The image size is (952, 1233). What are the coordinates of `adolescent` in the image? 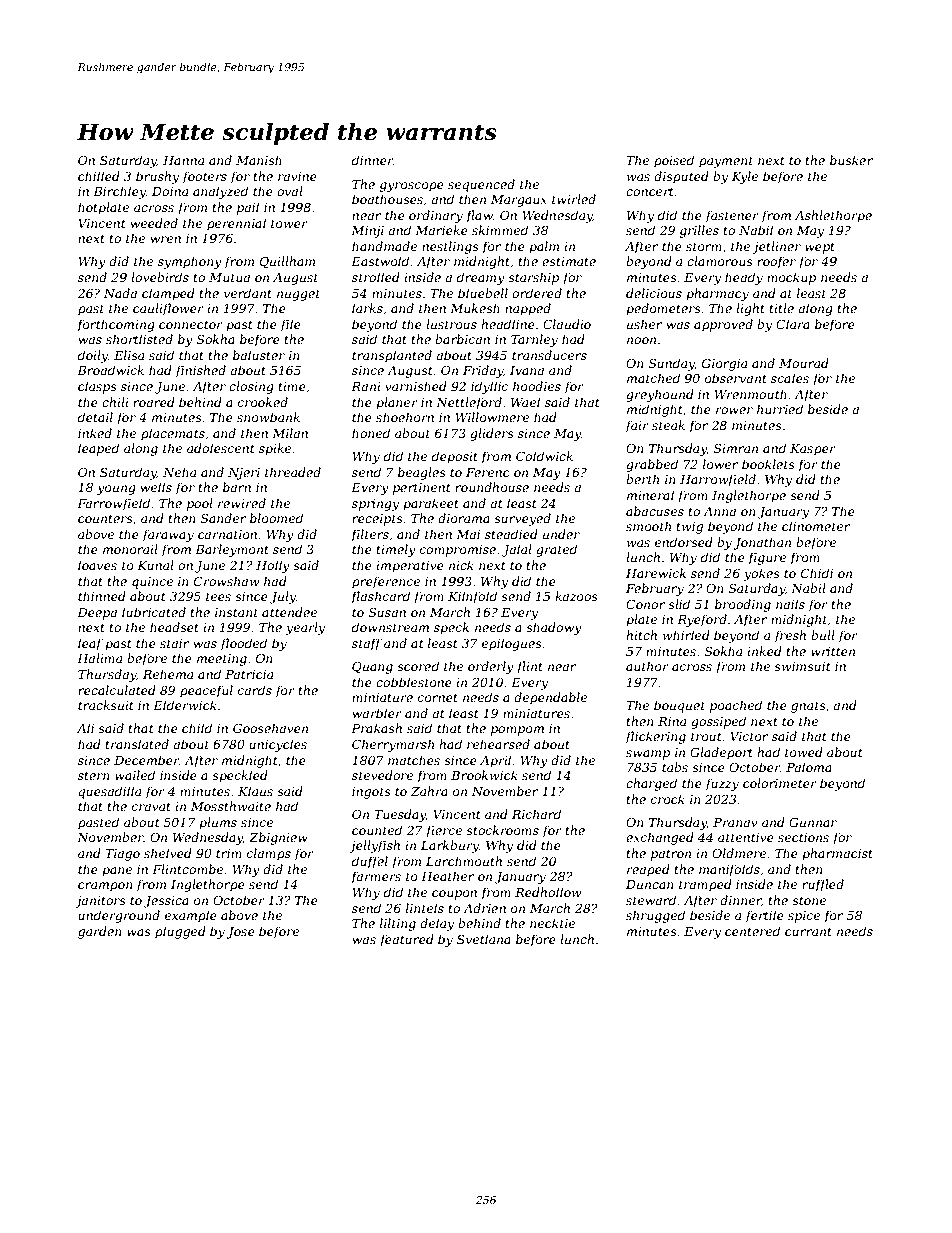 It's located at (221, 448).
